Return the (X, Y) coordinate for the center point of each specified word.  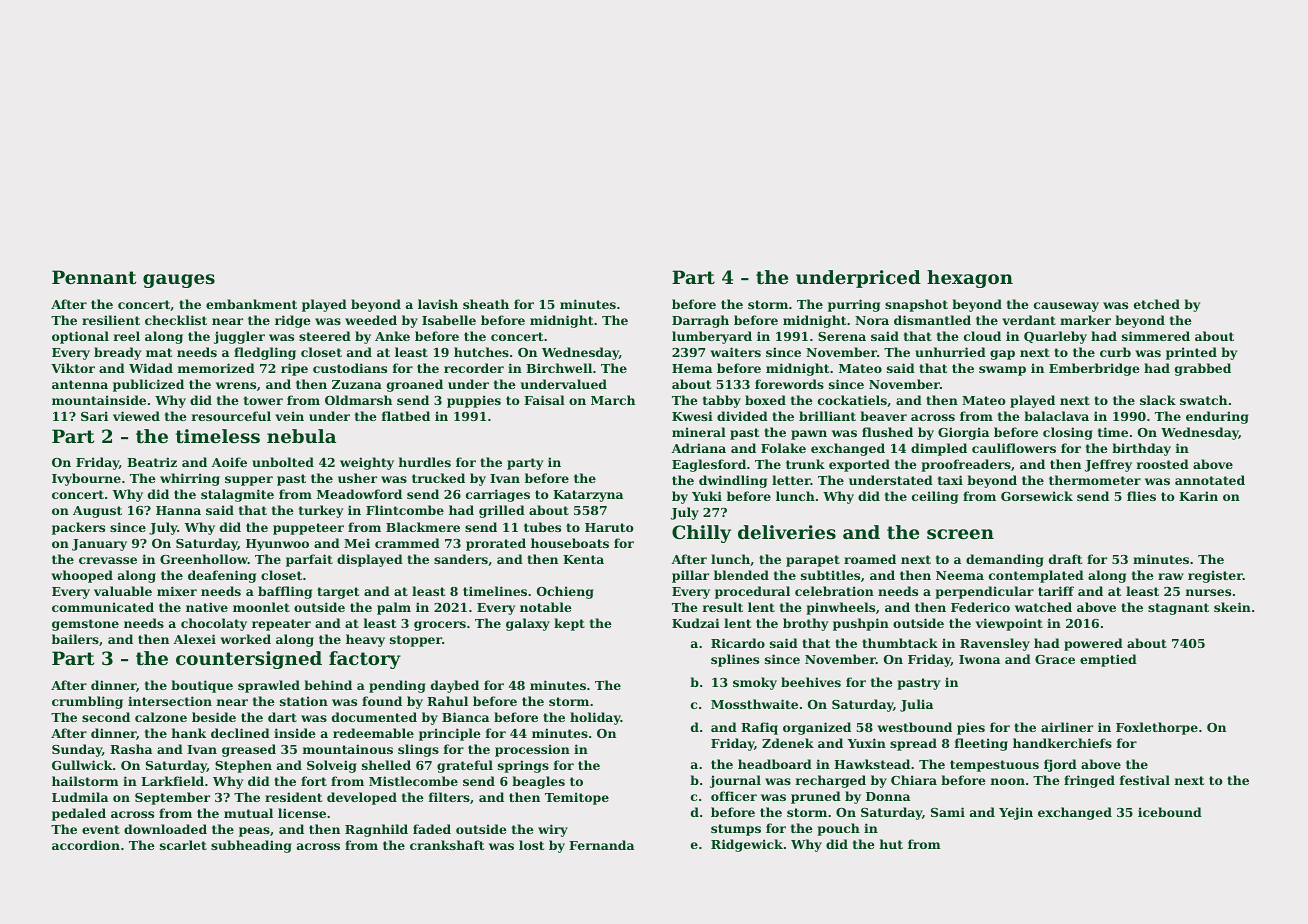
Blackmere (423, 527)
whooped (82, 576)
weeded (371, 320)
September (172, 798)
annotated (1210, 480)
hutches (481, 352)
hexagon (970, 279)
